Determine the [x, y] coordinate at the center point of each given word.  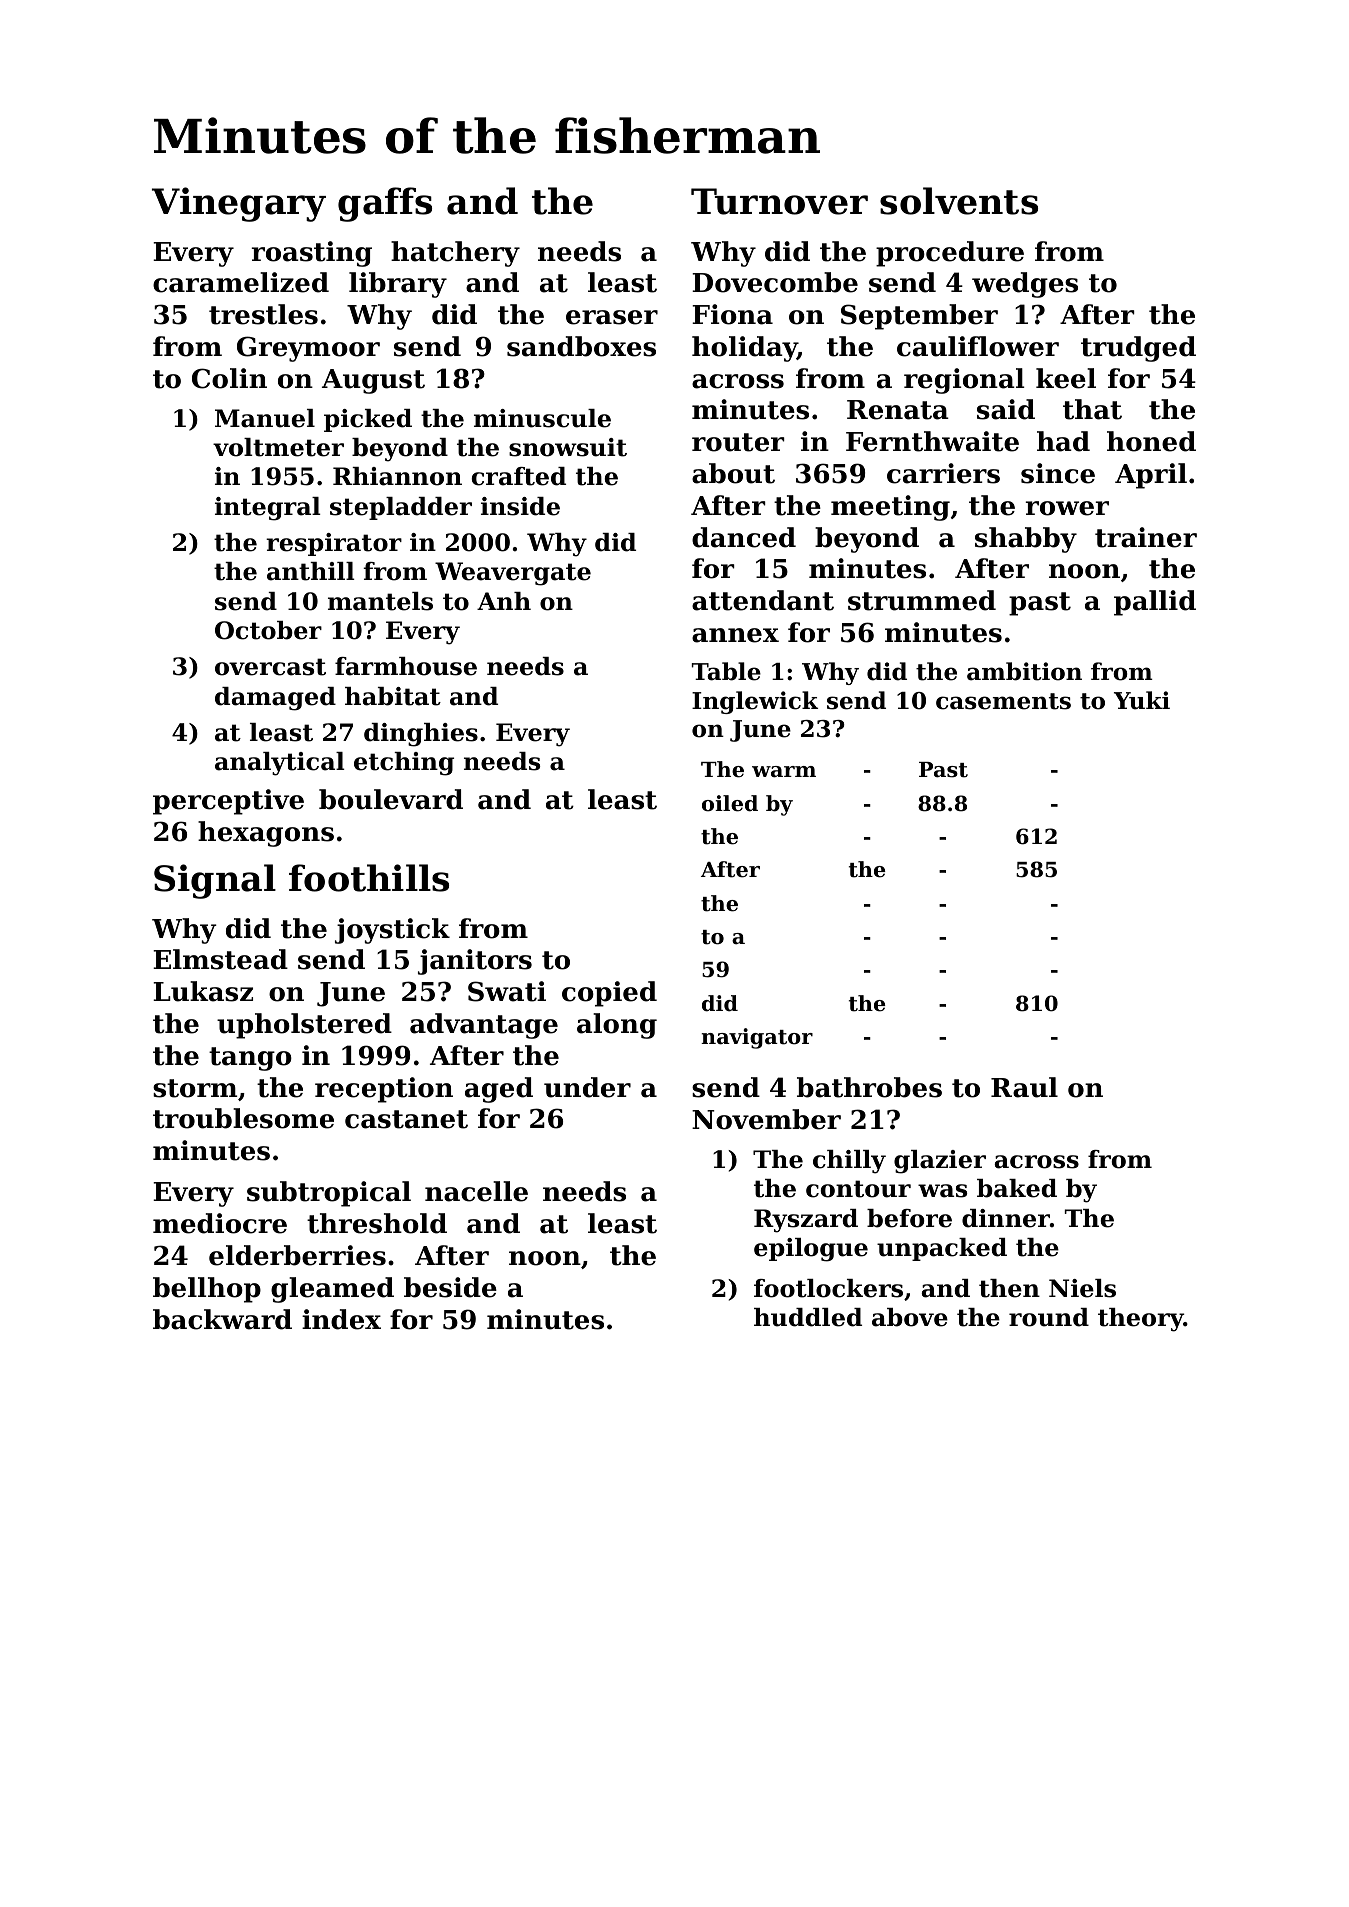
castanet [406, 1119]
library [398, 285]
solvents [959, 201]
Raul [1024, 1087]
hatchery [455, 254]
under [587, 1087]
